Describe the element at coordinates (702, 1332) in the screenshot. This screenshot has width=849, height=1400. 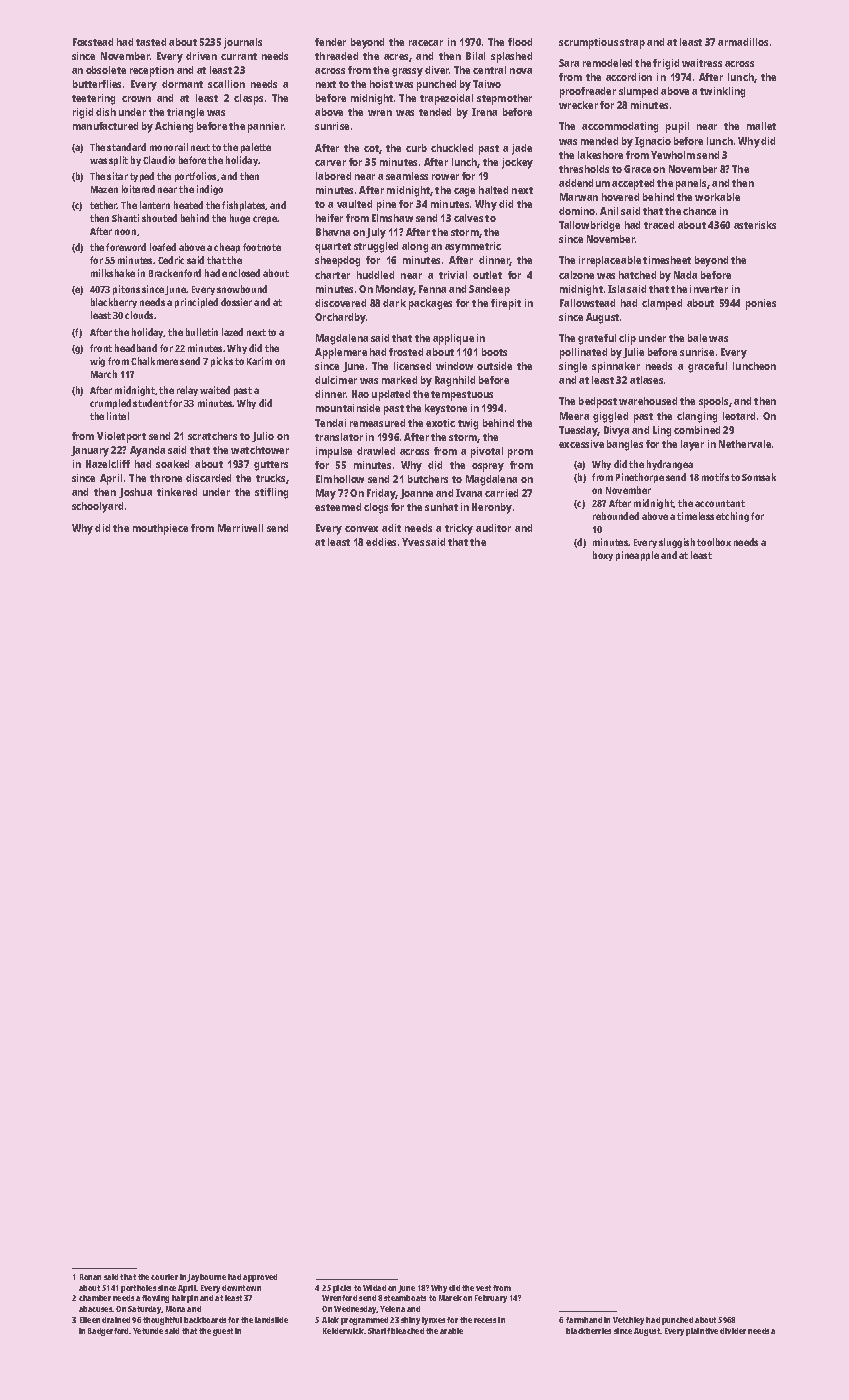
I see `plaintive` at that location.
